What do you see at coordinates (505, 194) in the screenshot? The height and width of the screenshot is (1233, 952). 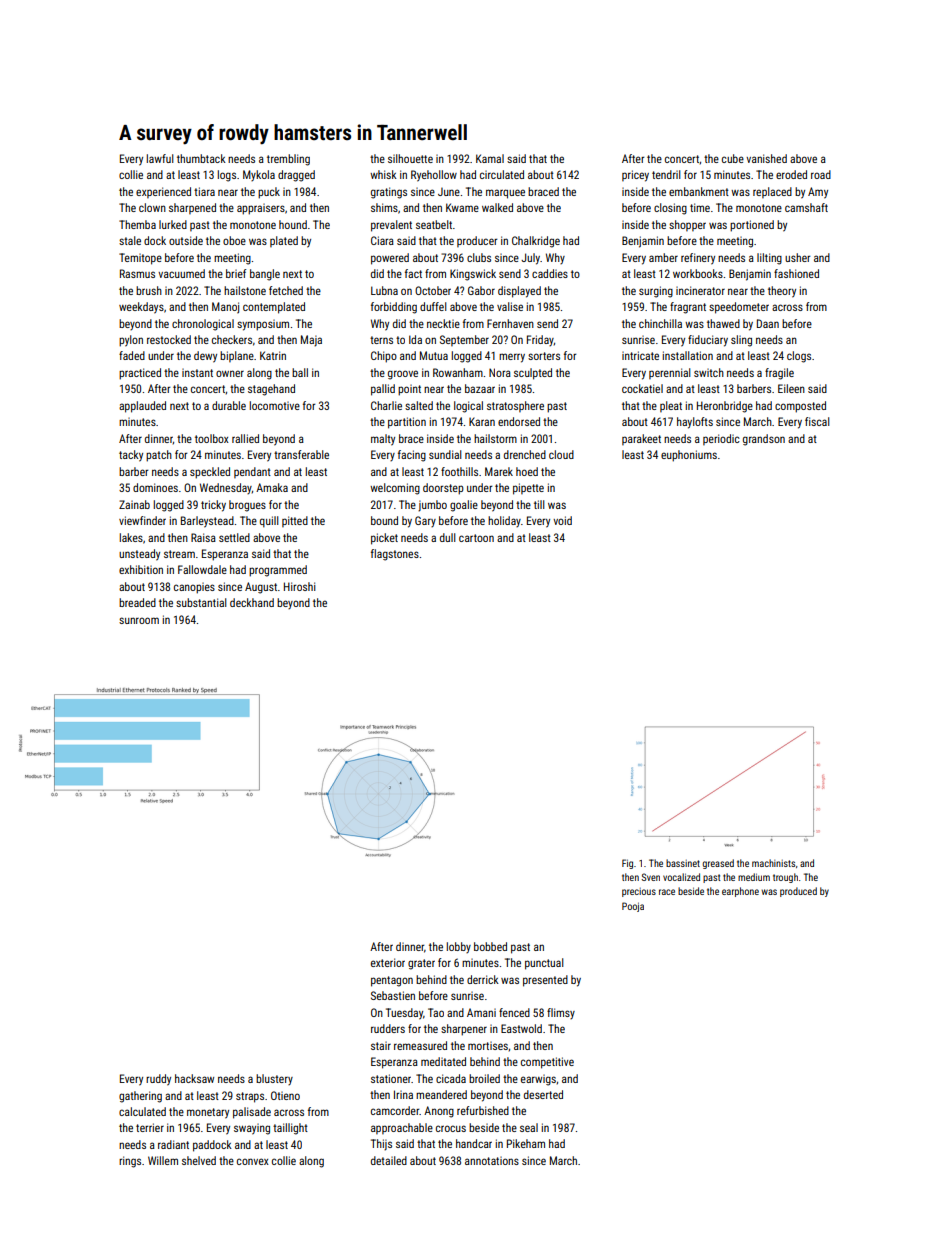 I see `marquee` at bounding box center [505, 194].
